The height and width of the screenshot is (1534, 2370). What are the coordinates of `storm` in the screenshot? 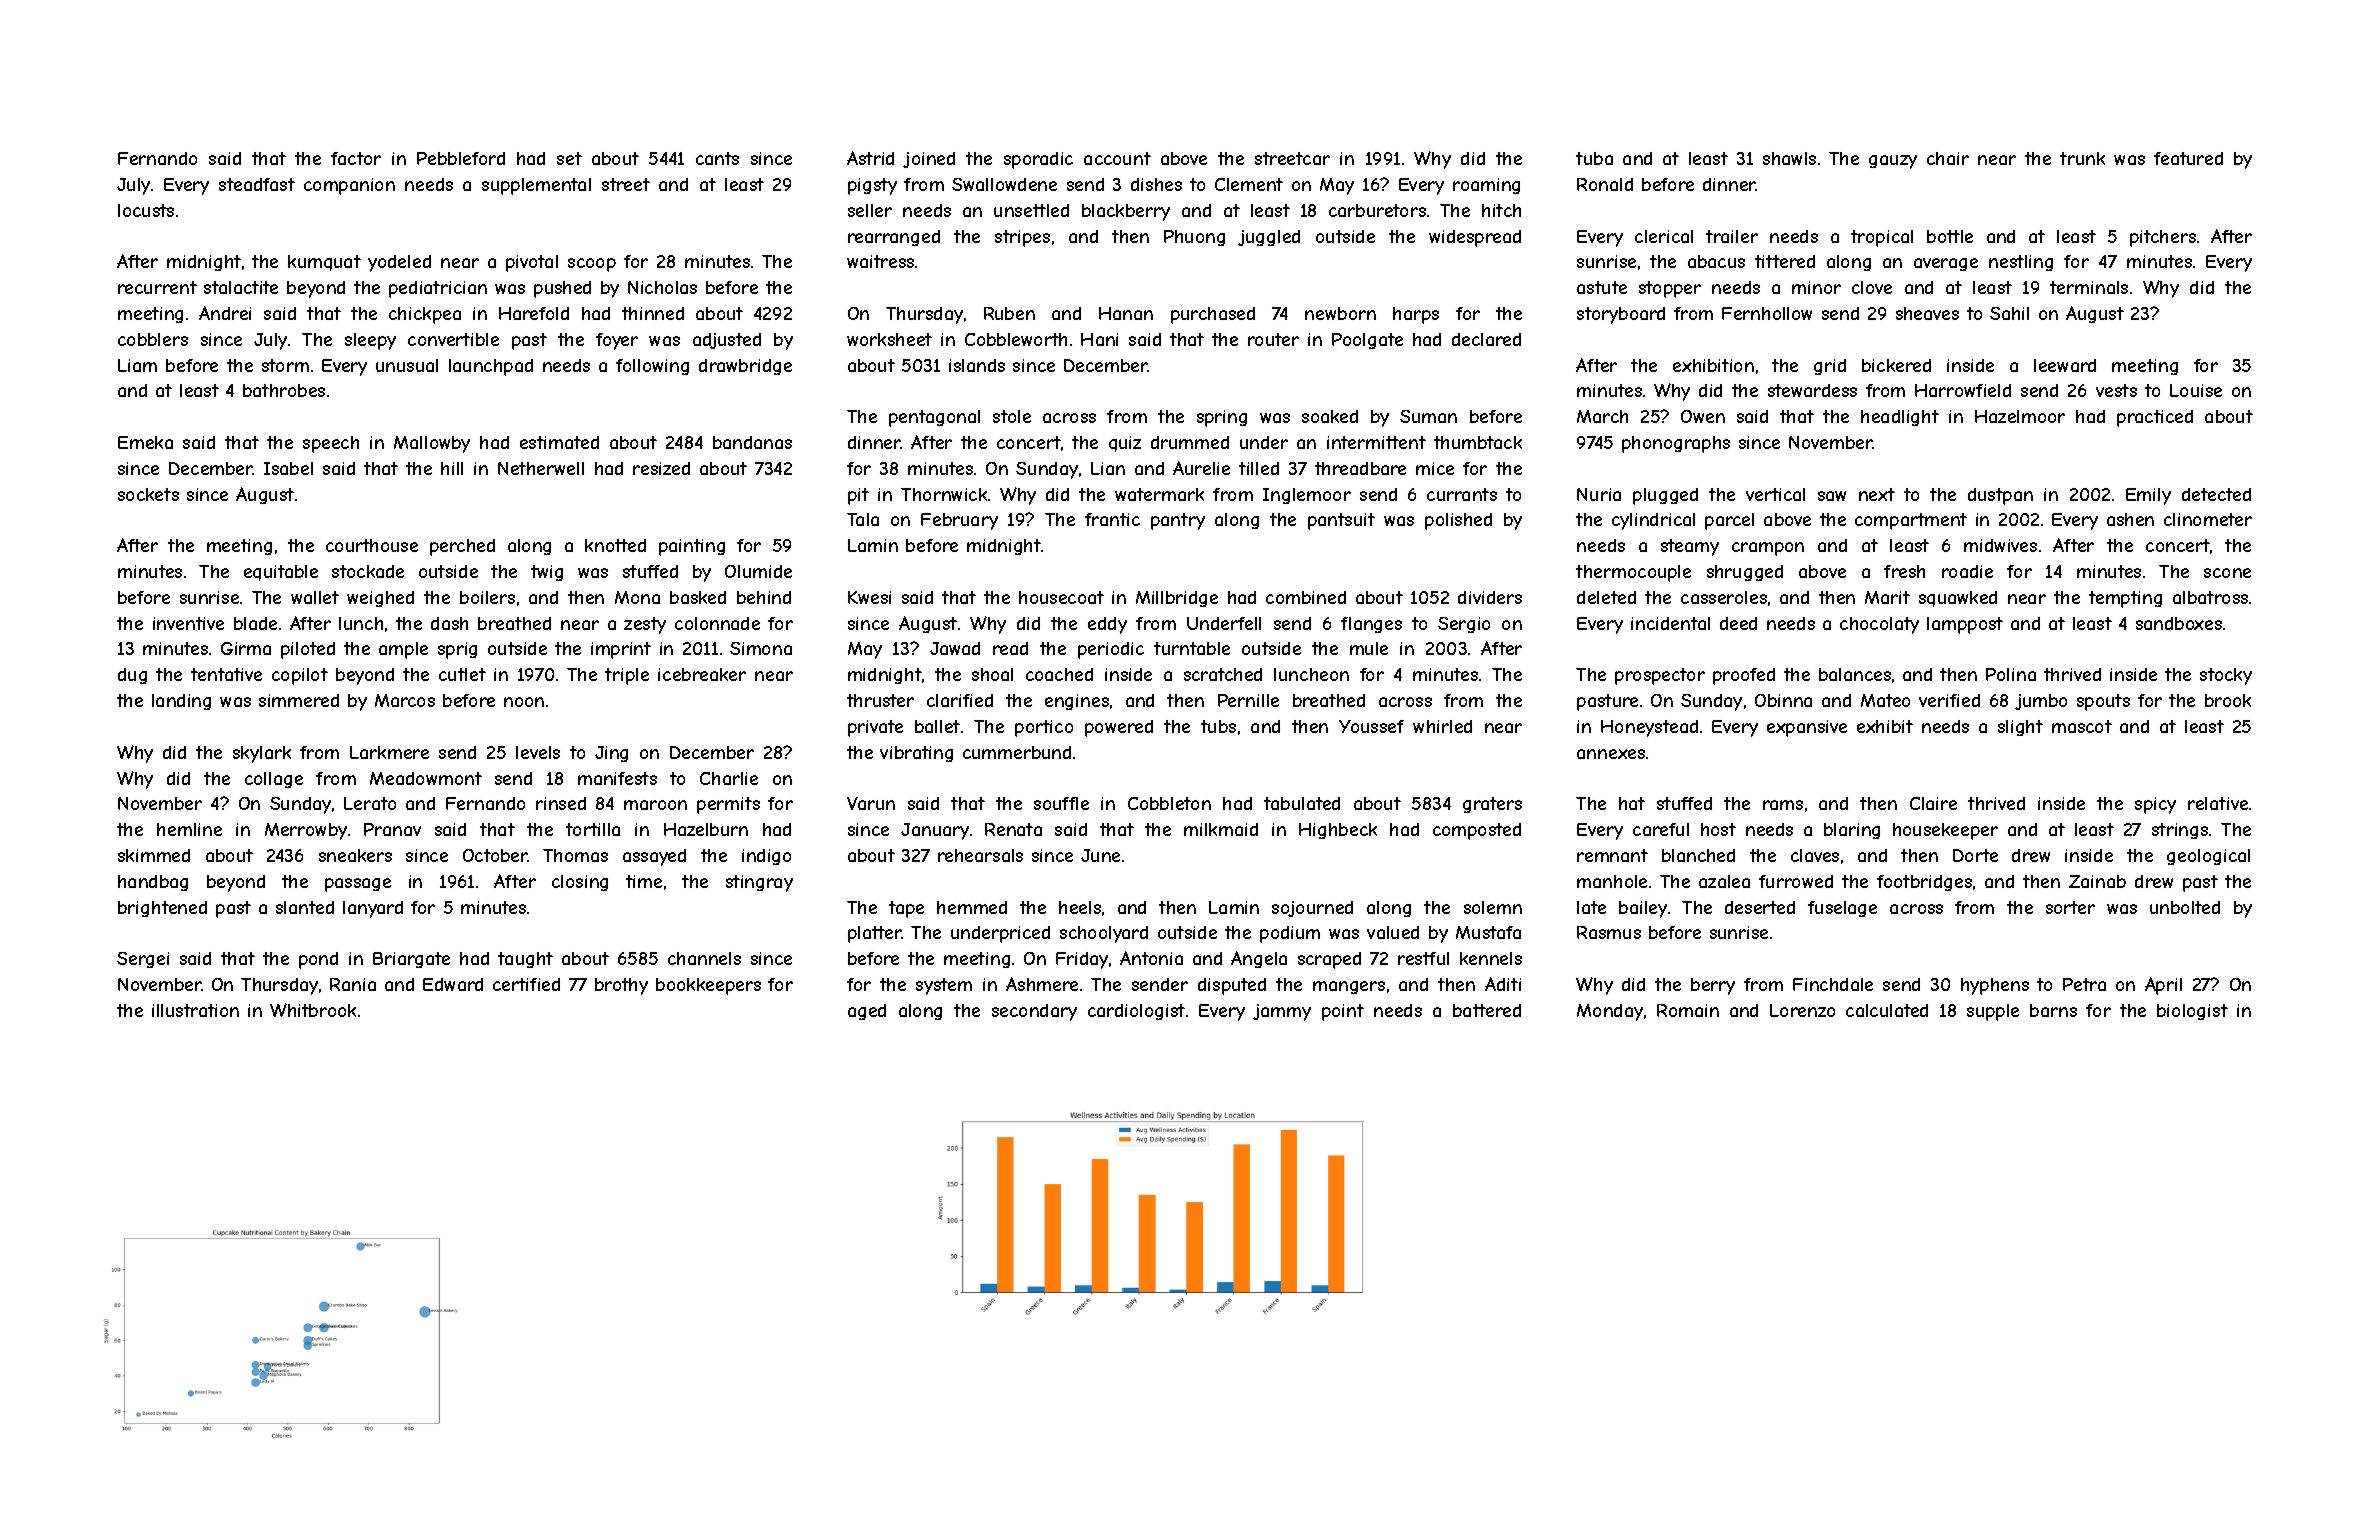 It's located at (285, 365).
